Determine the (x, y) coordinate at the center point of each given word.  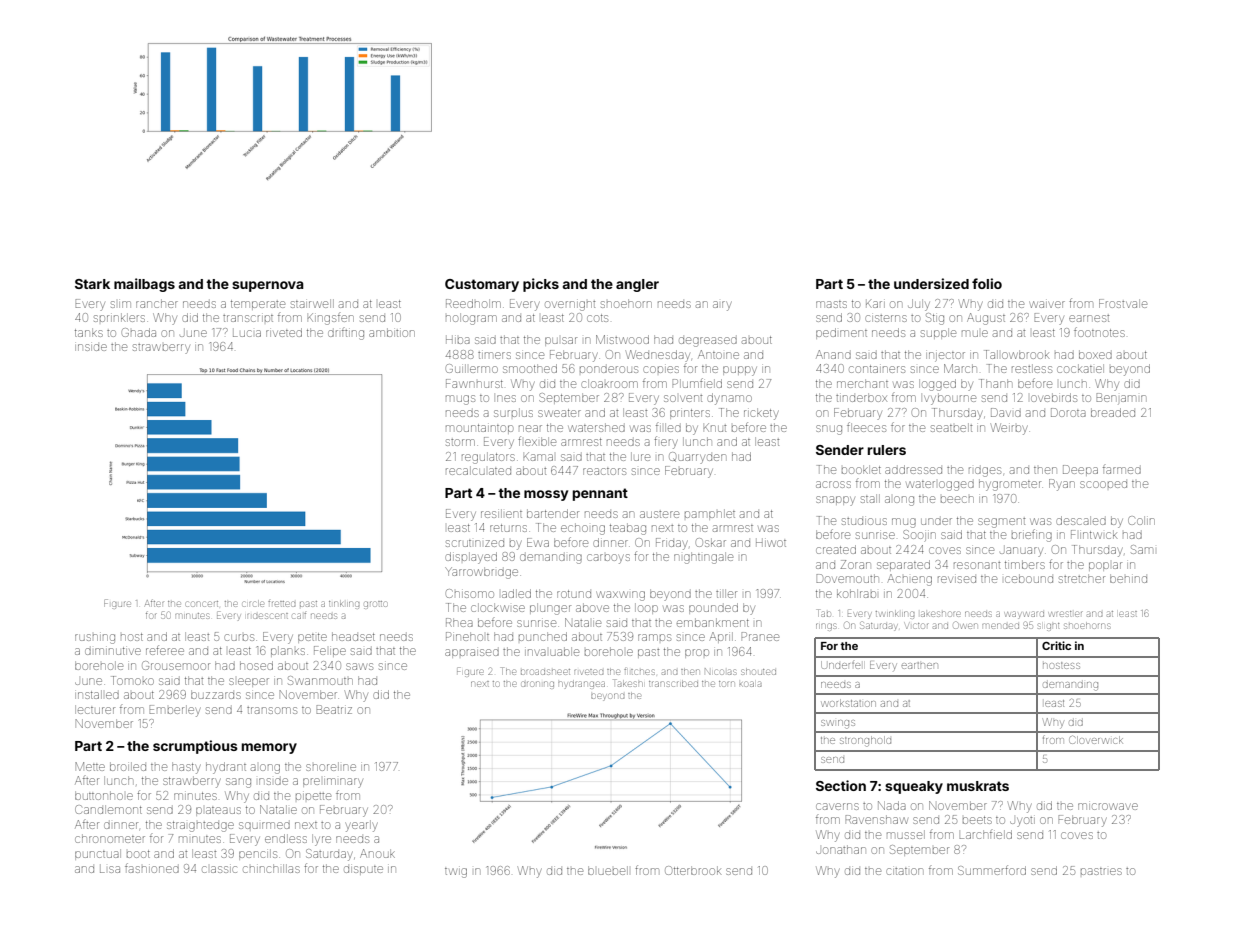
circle (253, 604)
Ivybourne (950, 399)
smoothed (530, 368)
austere (659, 514)
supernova (268, 286)
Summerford (992, 870)
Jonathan (840, 849)
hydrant (226, 768)
